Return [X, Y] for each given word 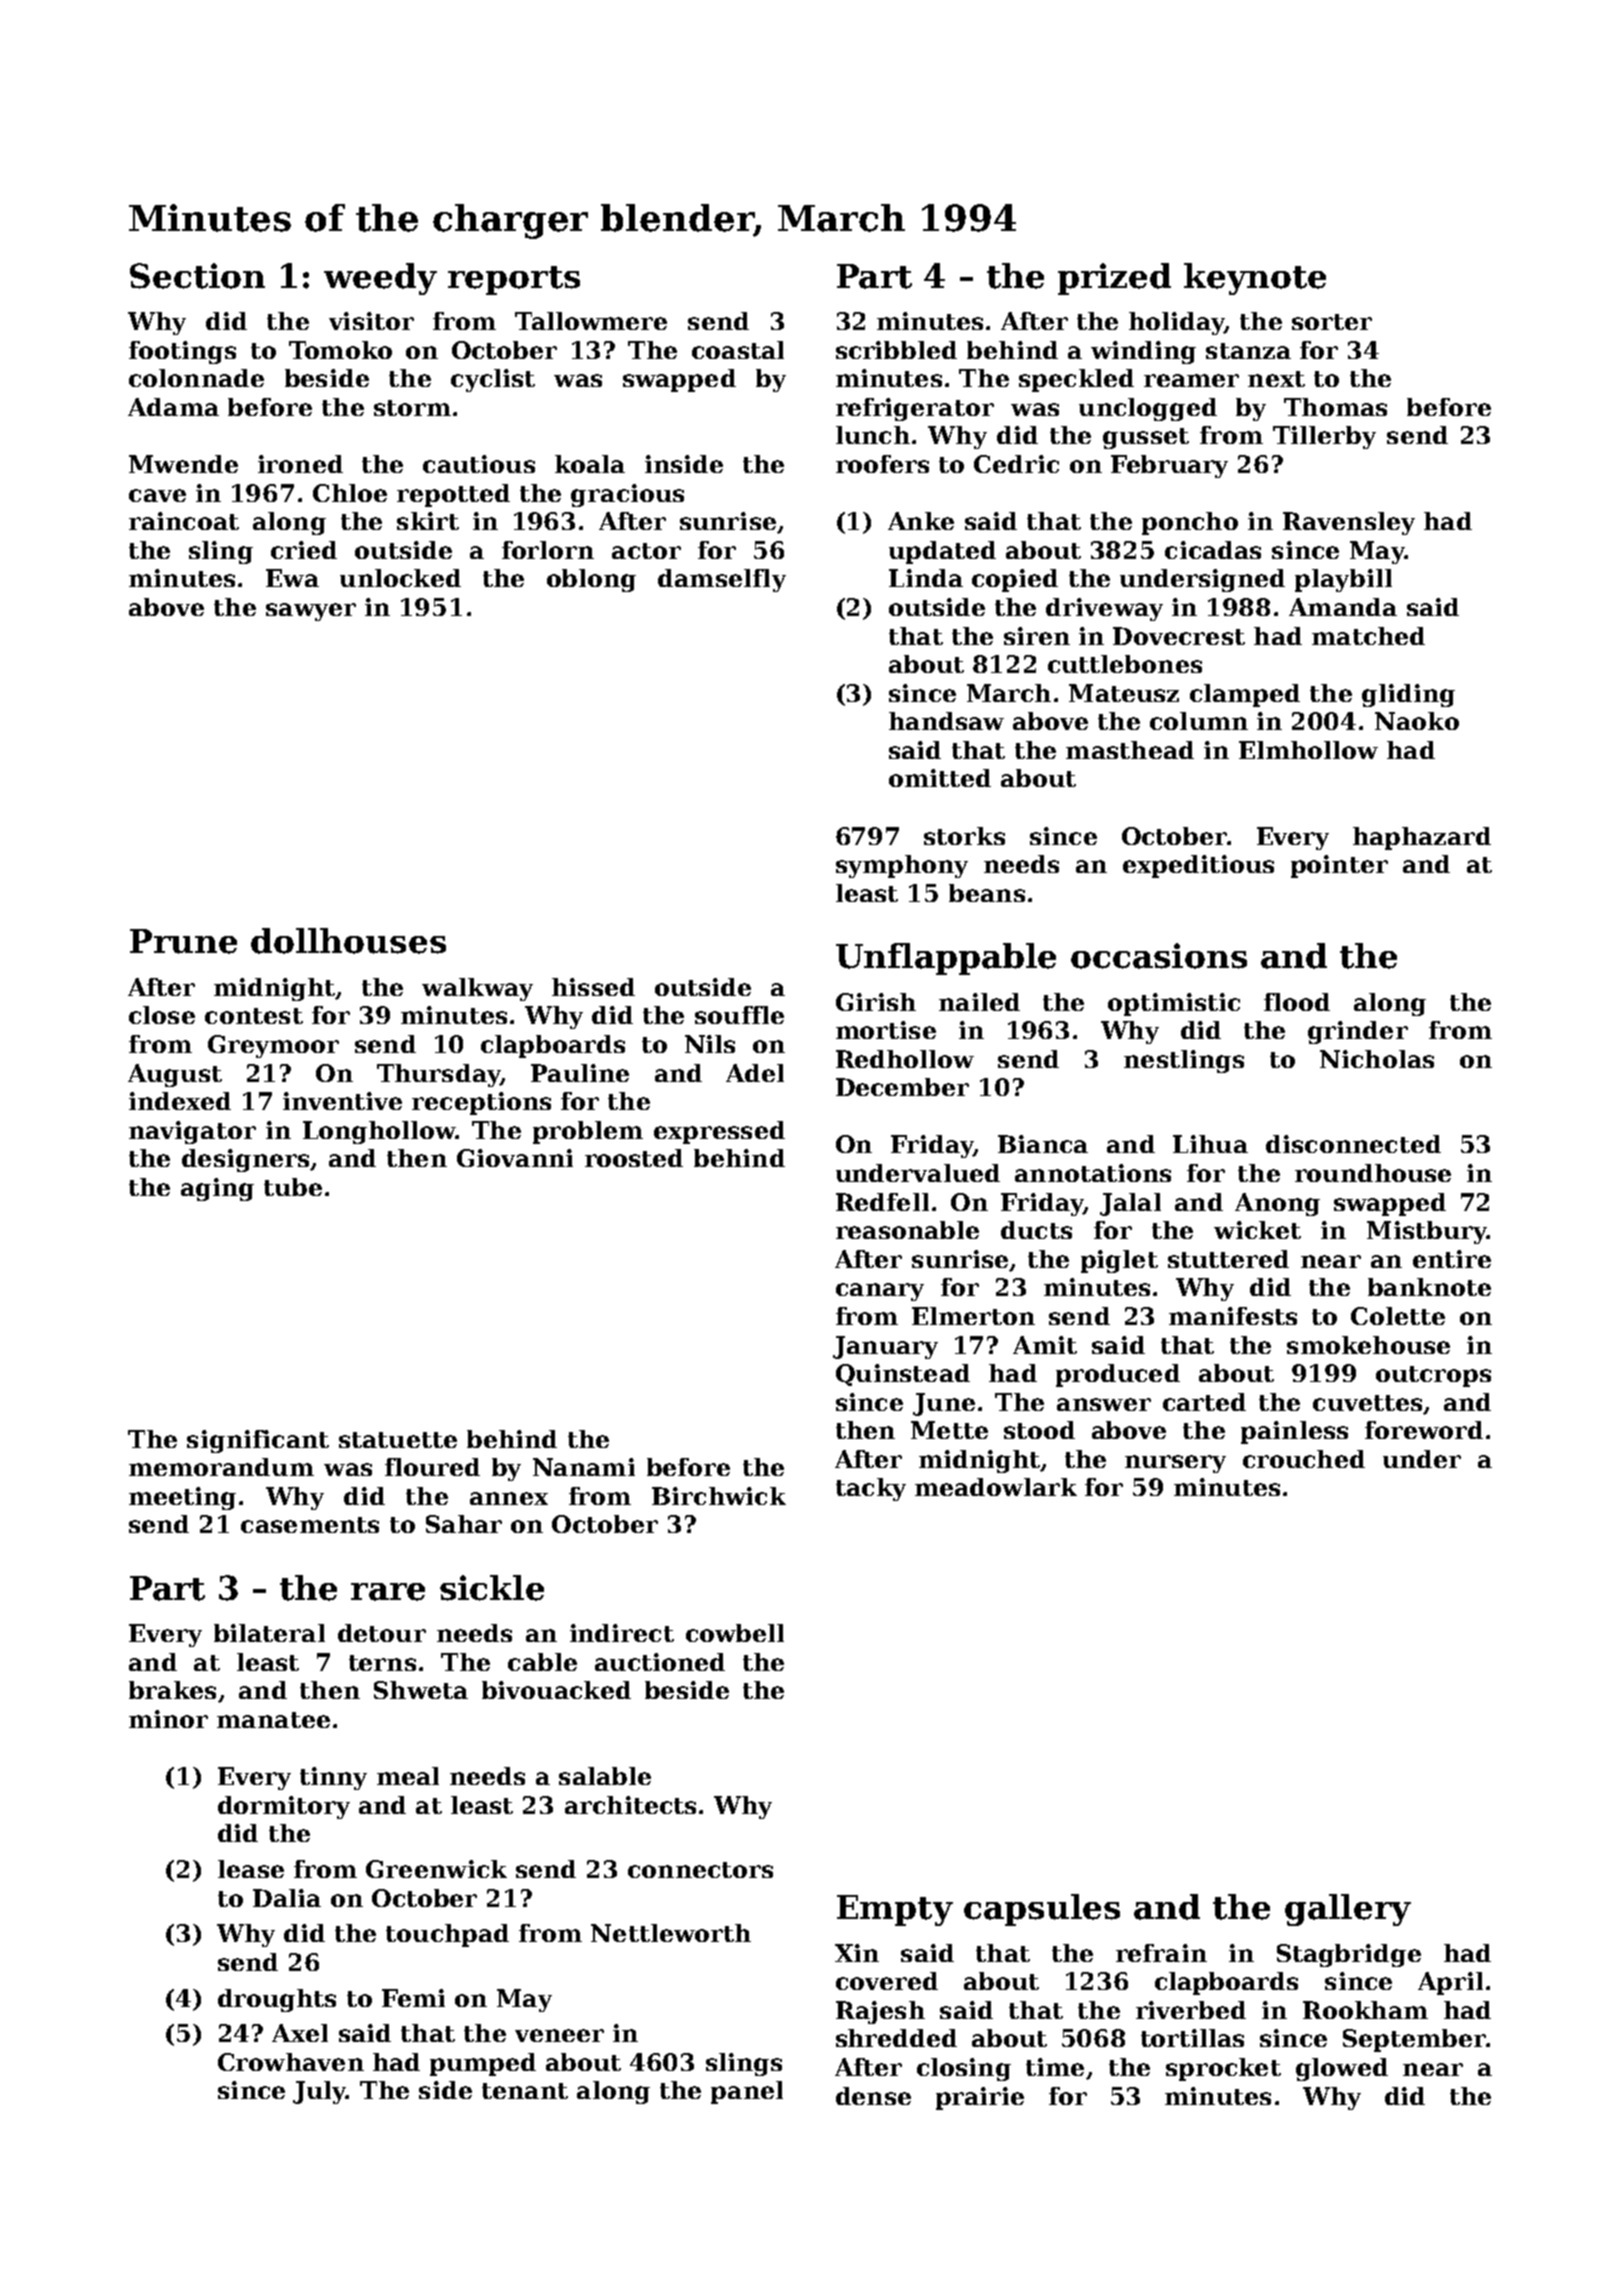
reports [514, 280]
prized [1114, 279]
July [319, 2092]
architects [630, 1805]
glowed [1342, 2069]
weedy [380, 279]
